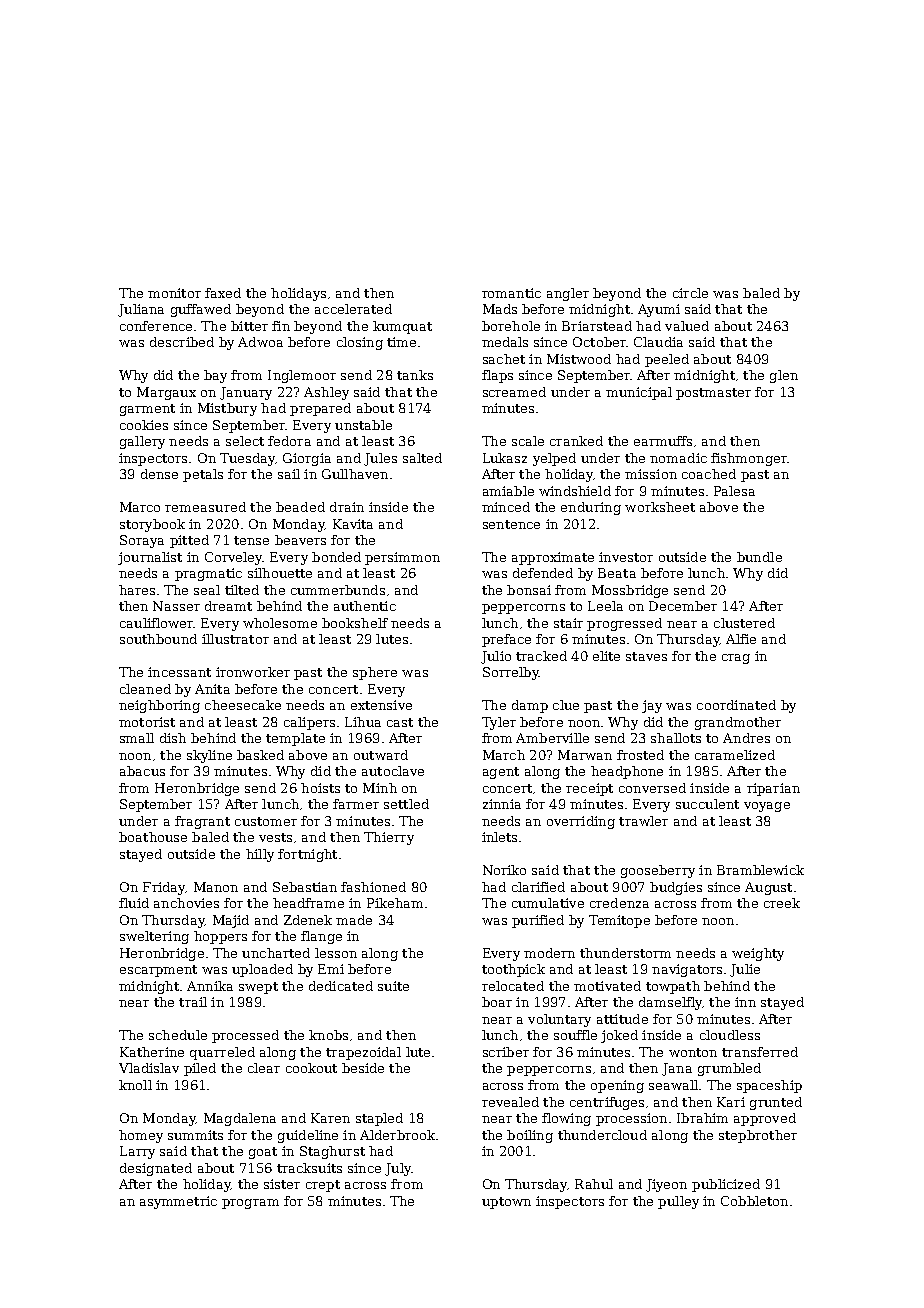 The width and height of the screenshot is (924, 1308). Describe the element at coordinates (652, 706) in the screenshot. I see `jay` at that location.
